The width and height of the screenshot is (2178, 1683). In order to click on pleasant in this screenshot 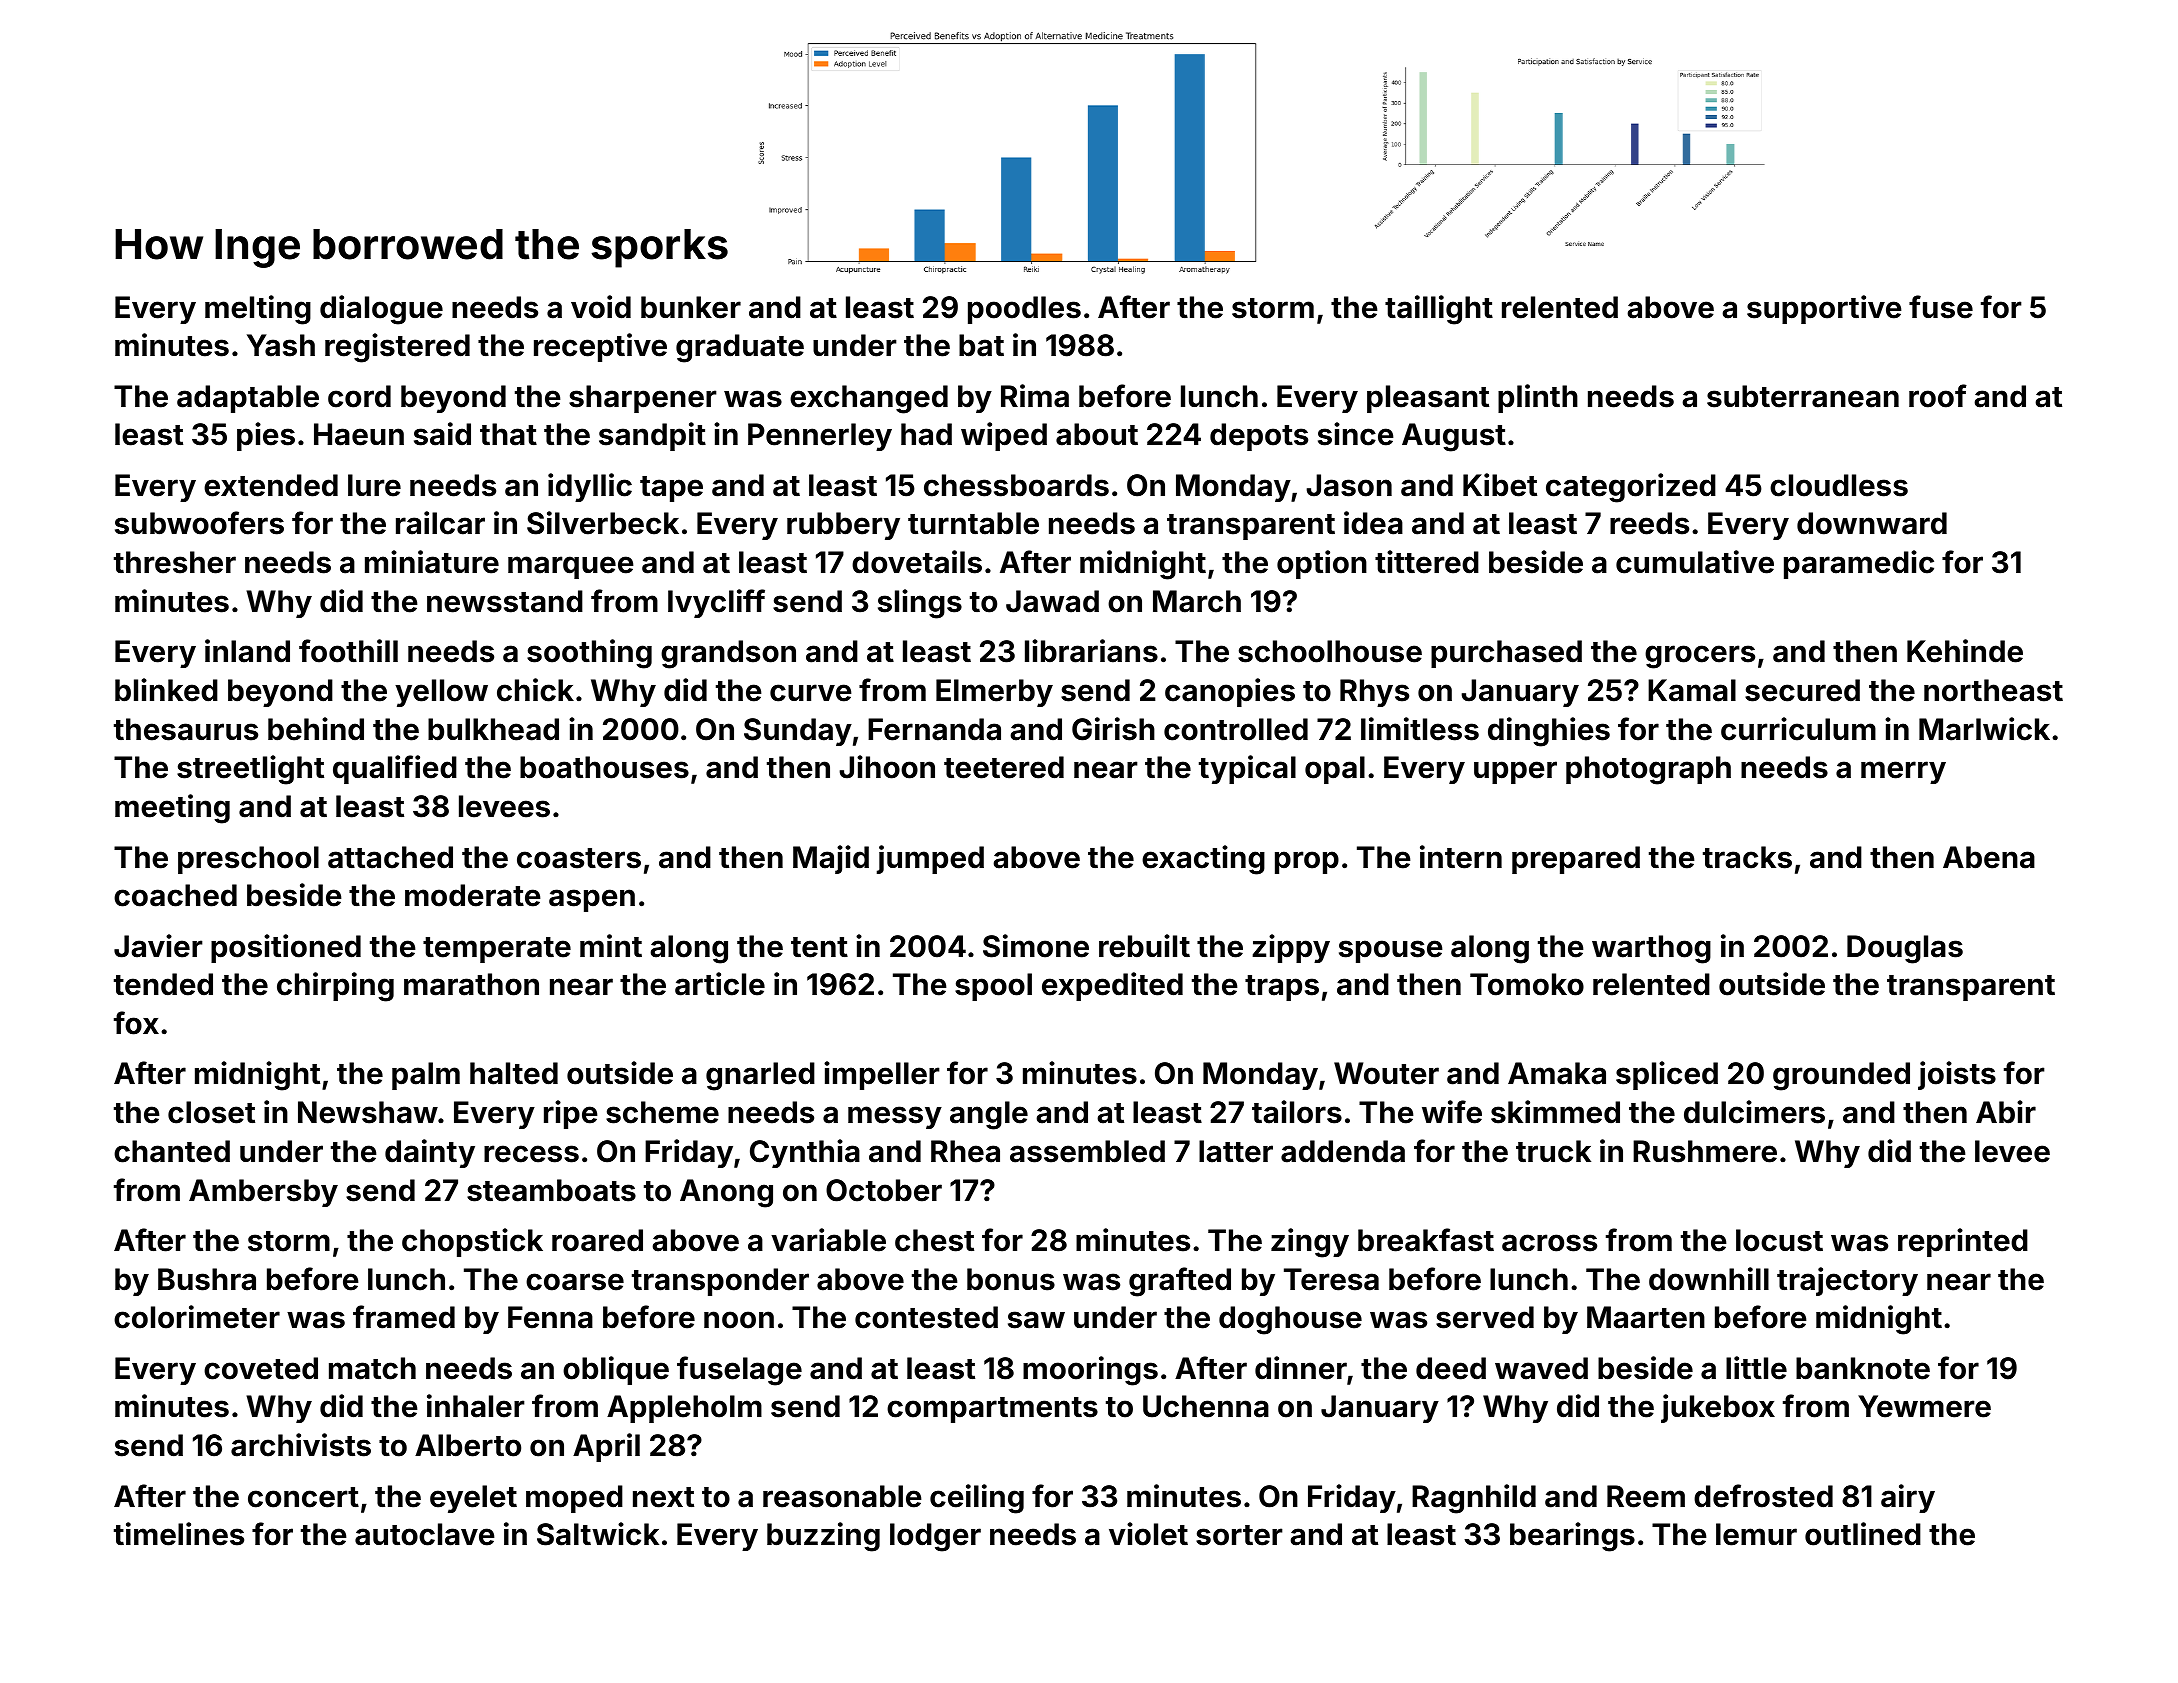, I will do `click(1428, 399)`.
